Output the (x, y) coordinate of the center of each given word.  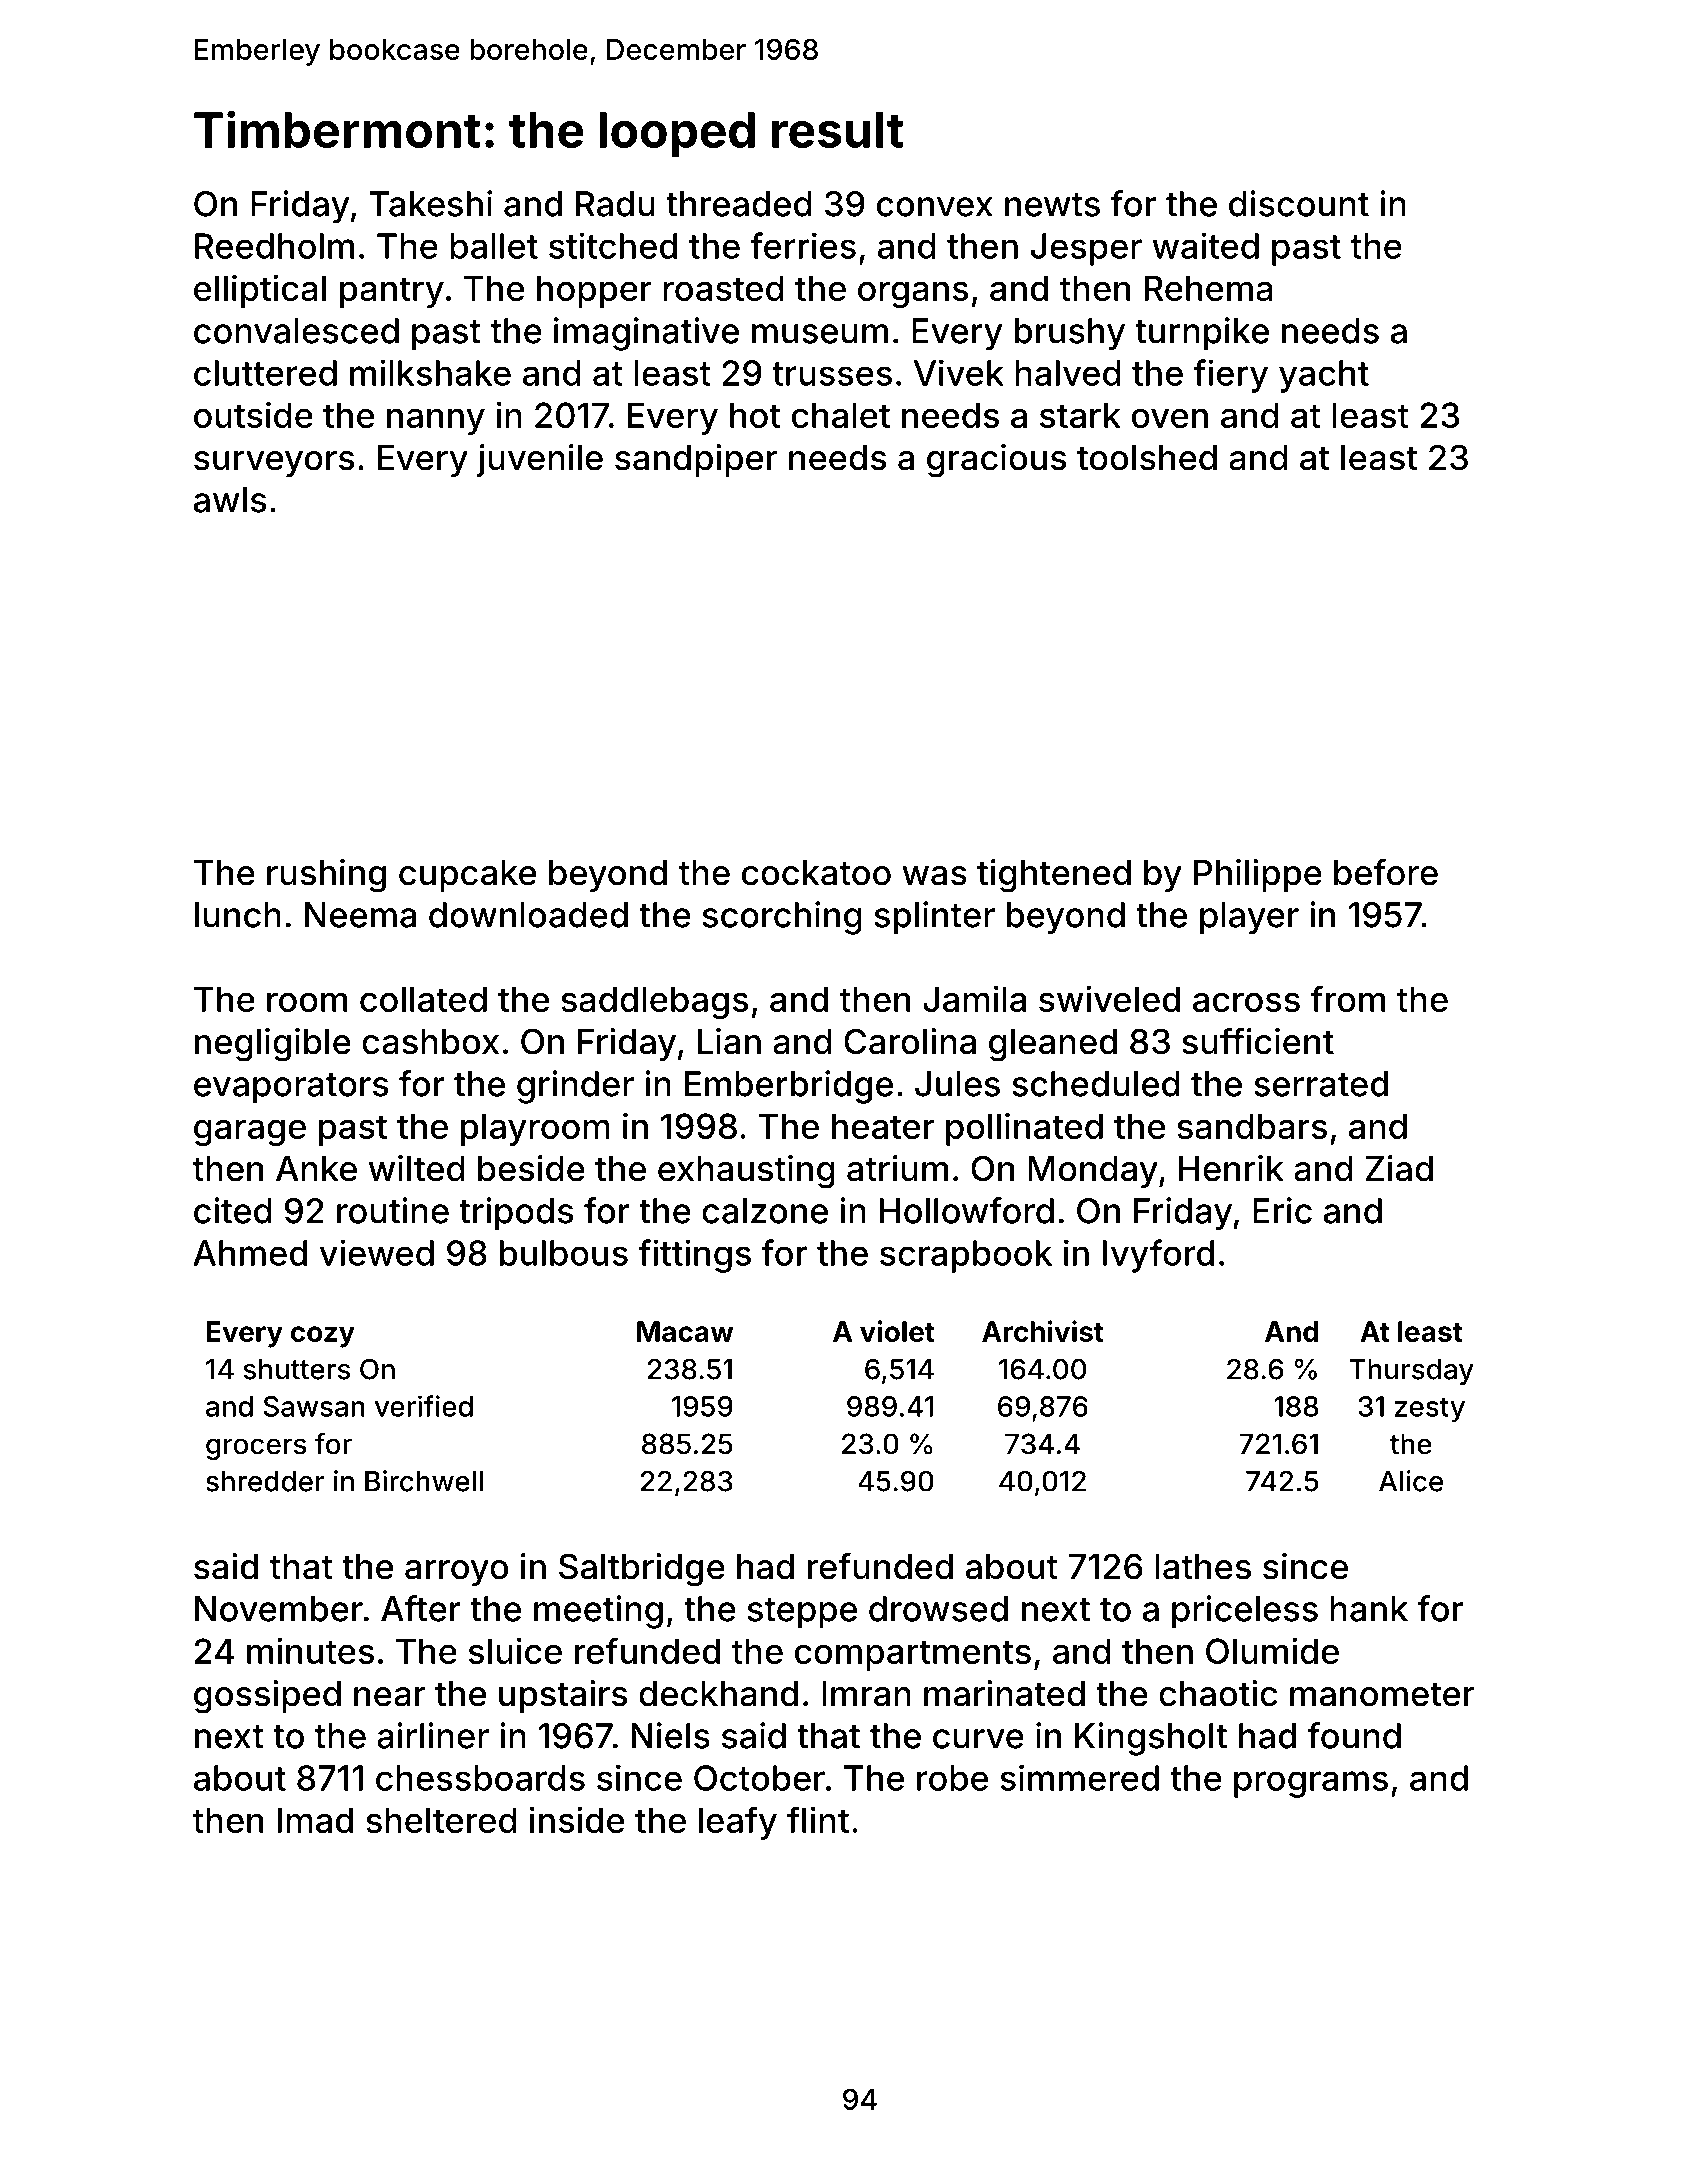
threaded (739, 204)
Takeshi (430, 203)
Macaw (685, 1331)
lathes (1203, 1567)
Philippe (1258, 875)
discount (1299, 203)
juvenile (540, 460)
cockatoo (816, 873)
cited (233, 1210)
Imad (315, 1820)
